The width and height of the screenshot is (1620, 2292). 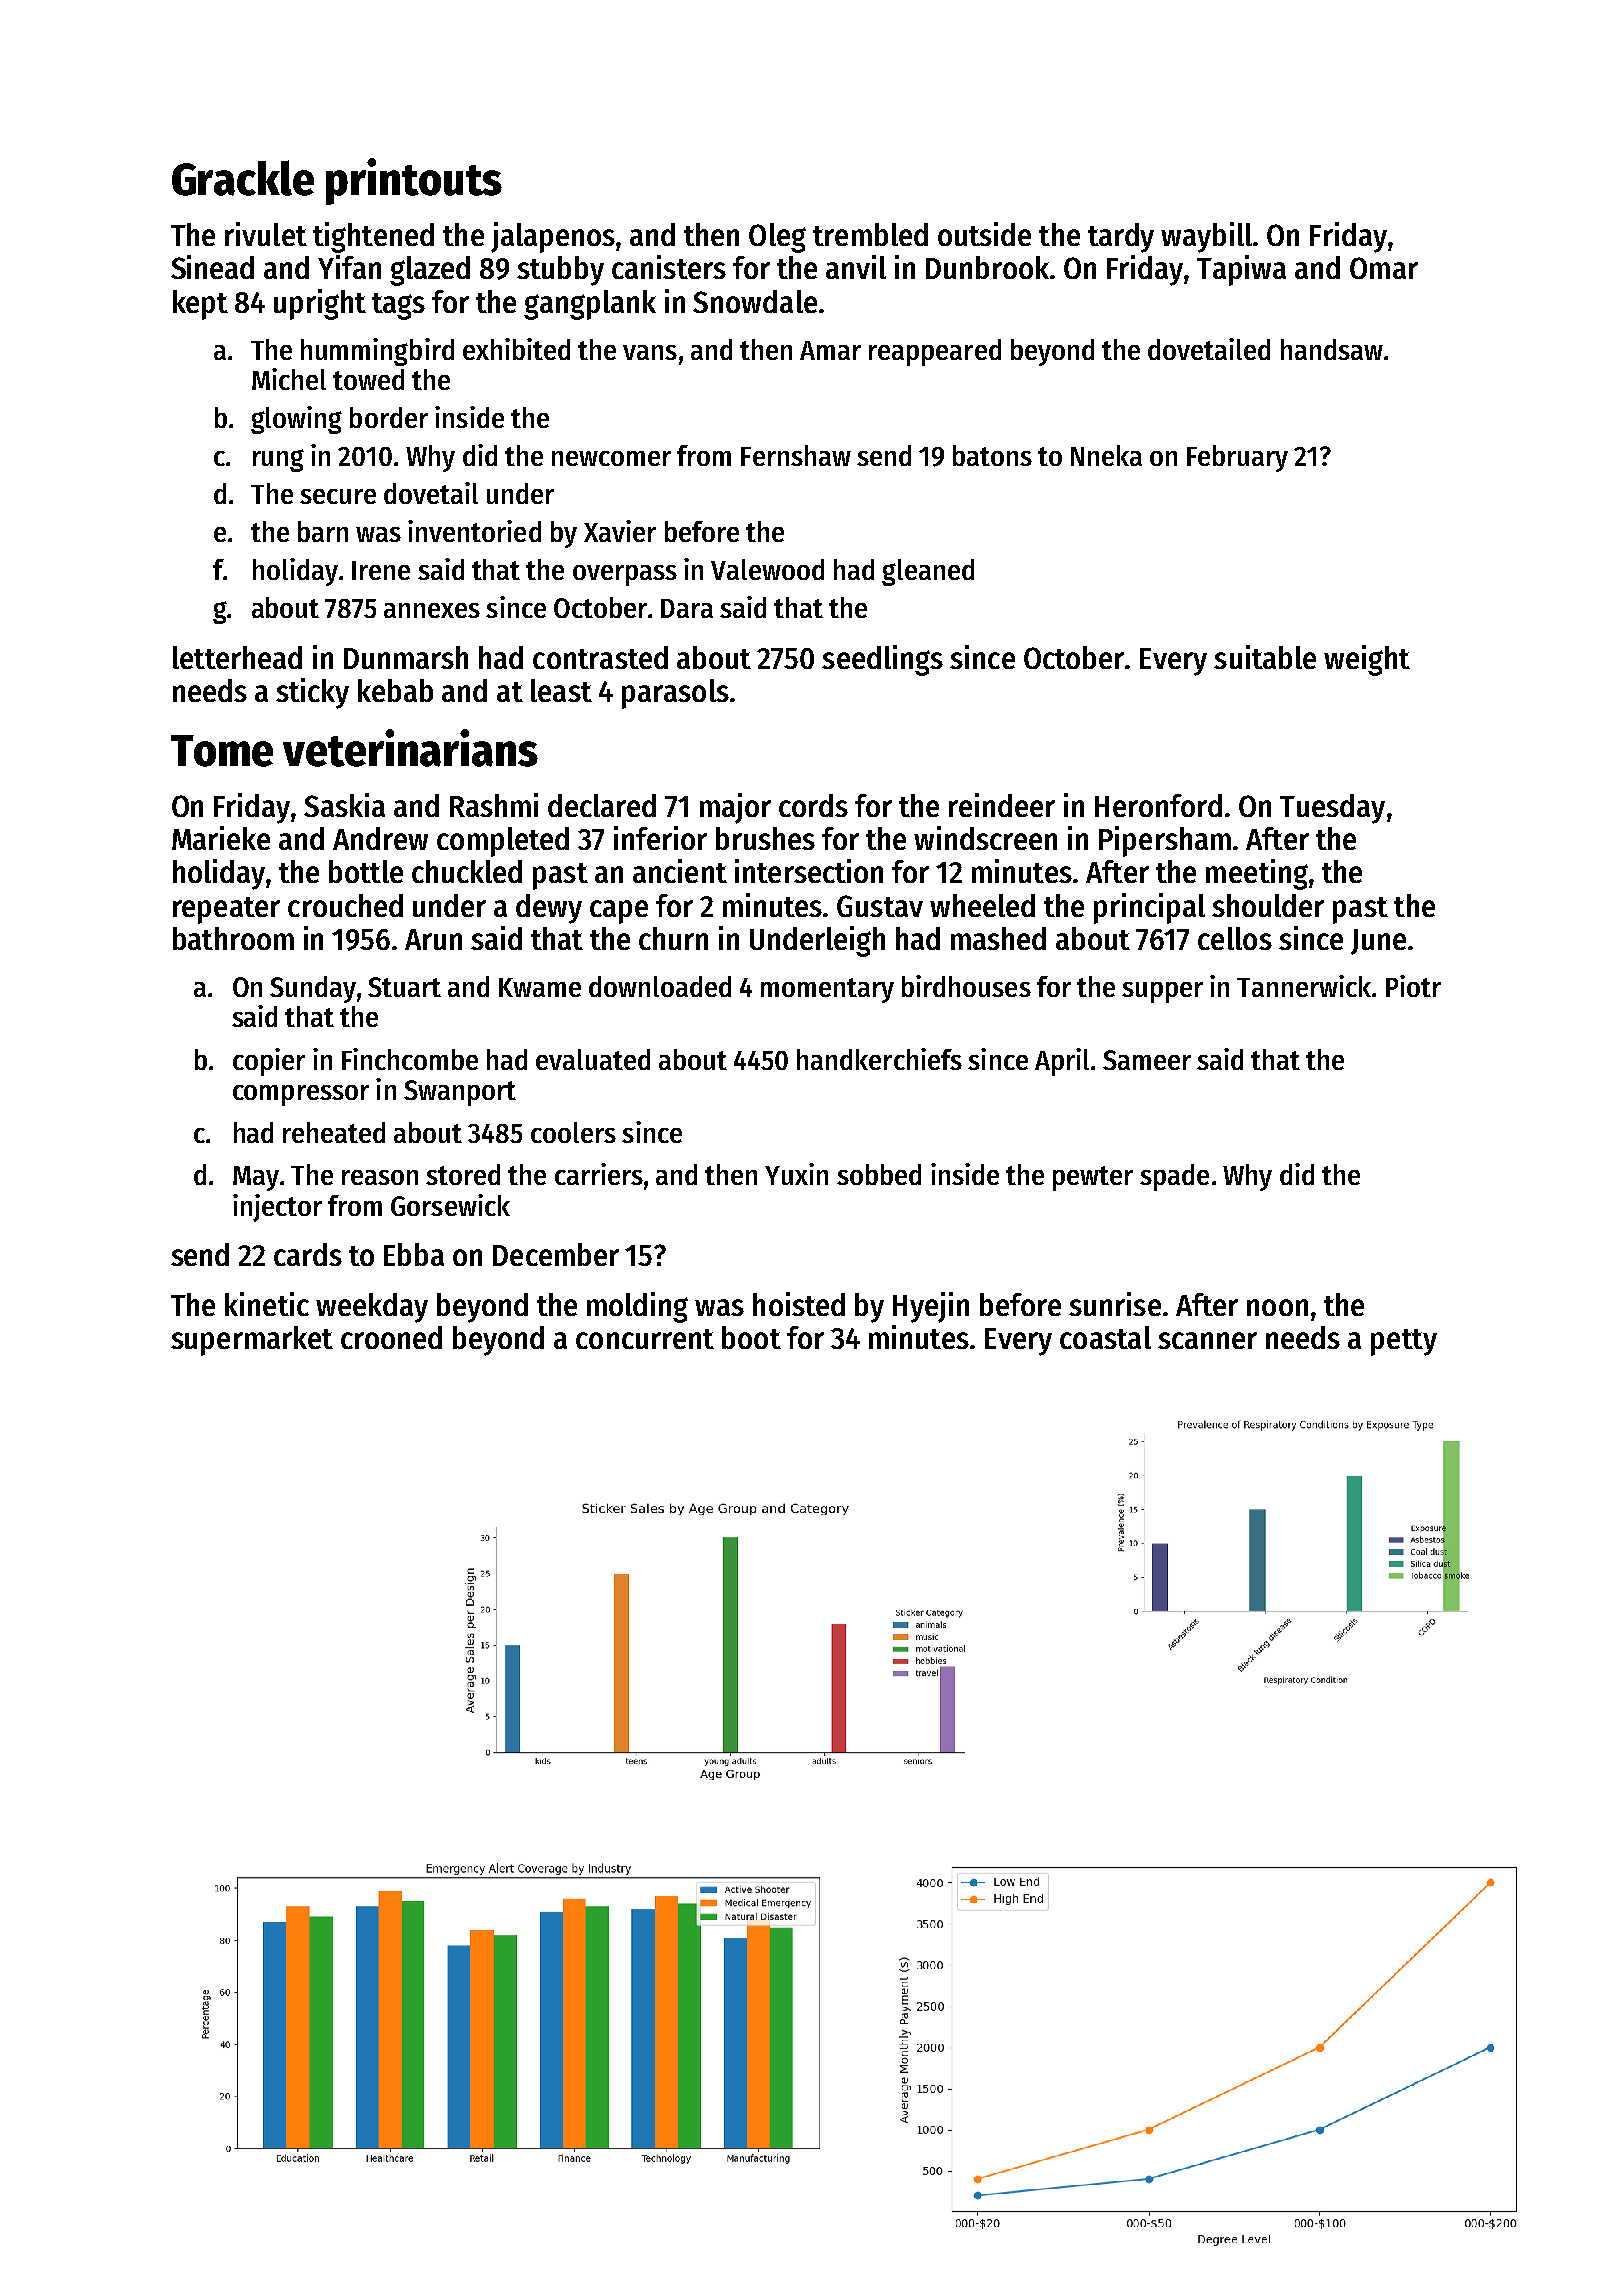 What do you see at coordinates (928, 572) in the screenshot?
I see `gleaned` at bounding box center [928, 572].
